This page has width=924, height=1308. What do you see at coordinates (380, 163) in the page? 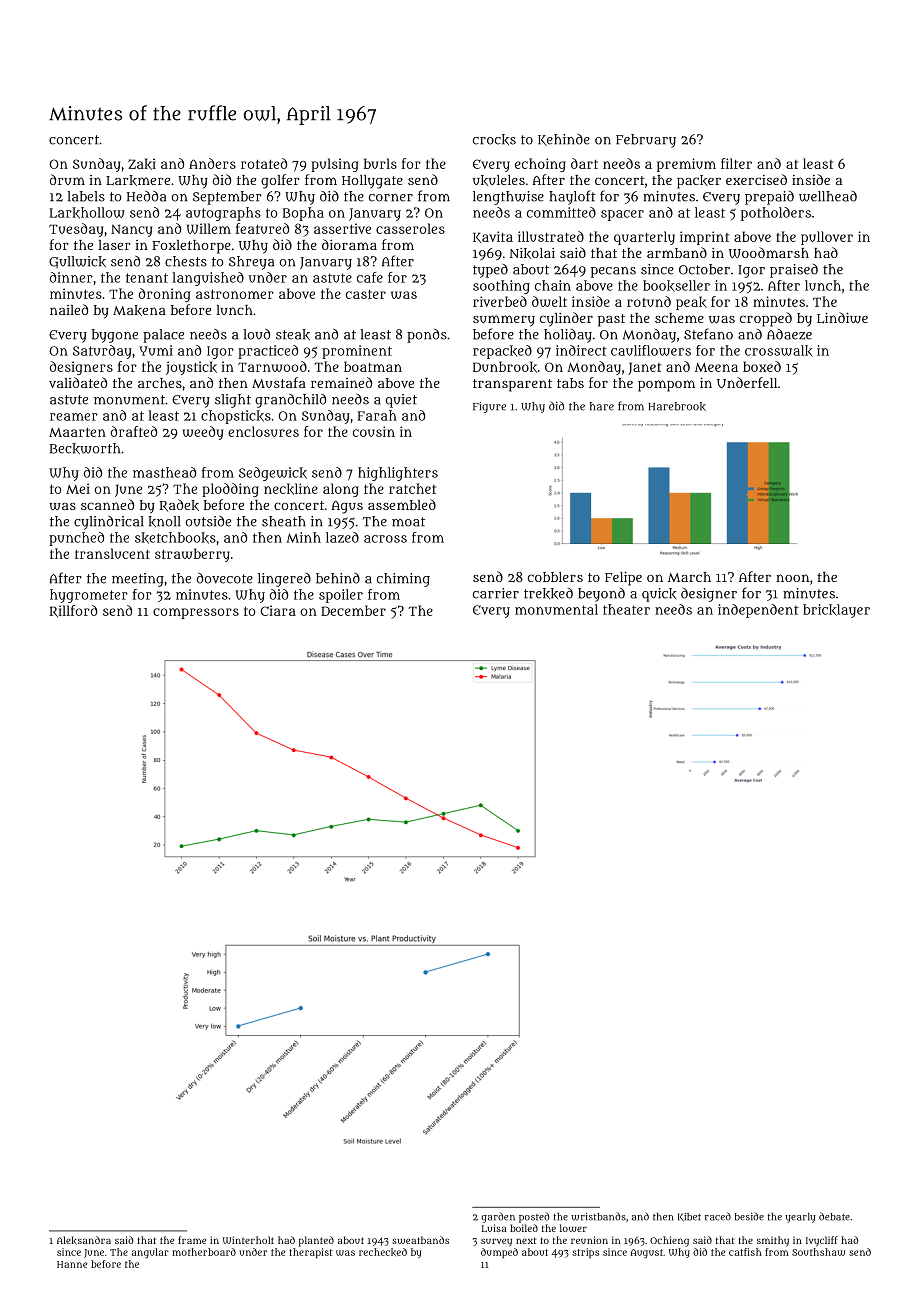
I see `burls` at bounding box center [380, 163].
